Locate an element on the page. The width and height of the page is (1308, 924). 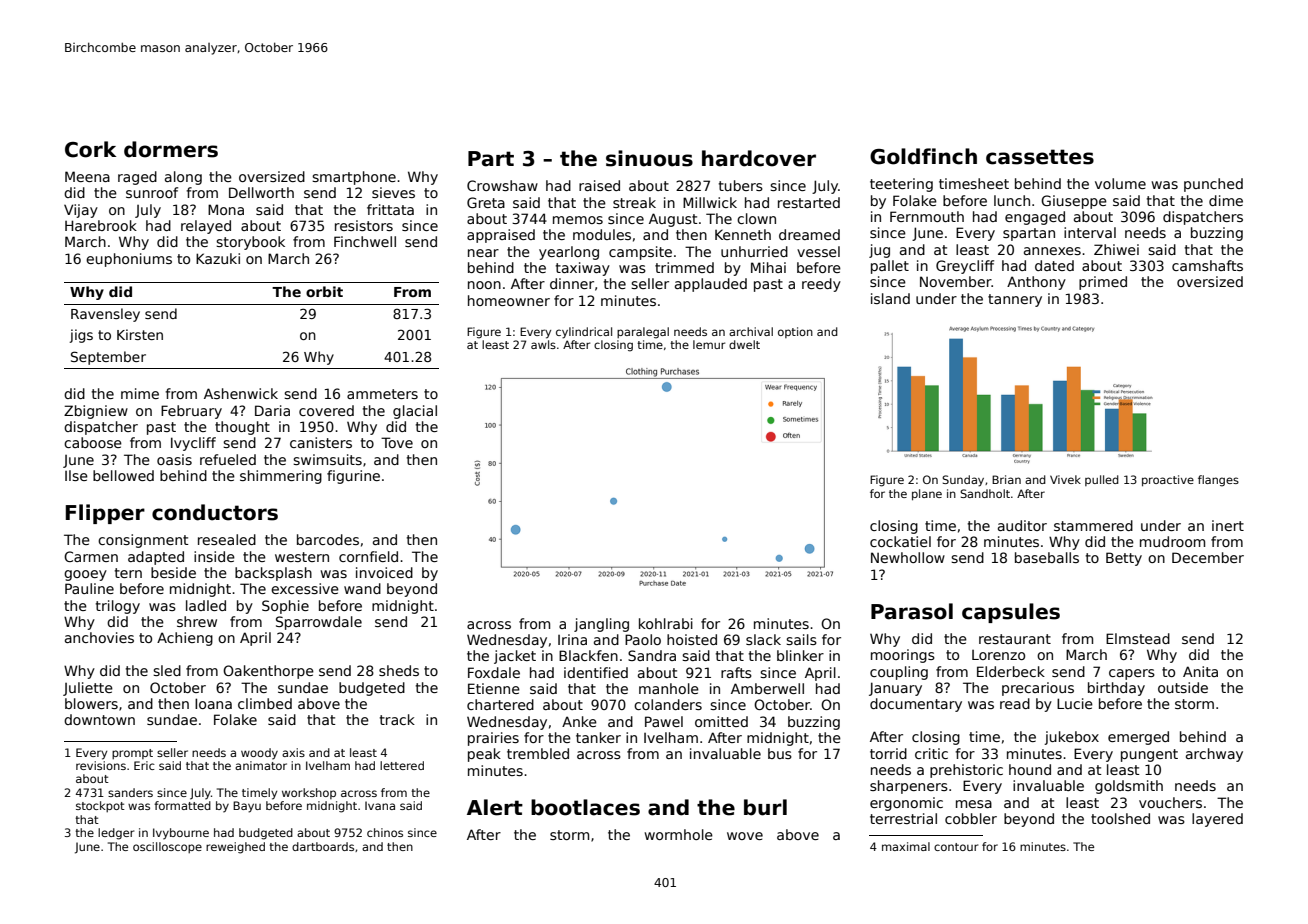
Zbigniew is located at coordinates (96, 412).
